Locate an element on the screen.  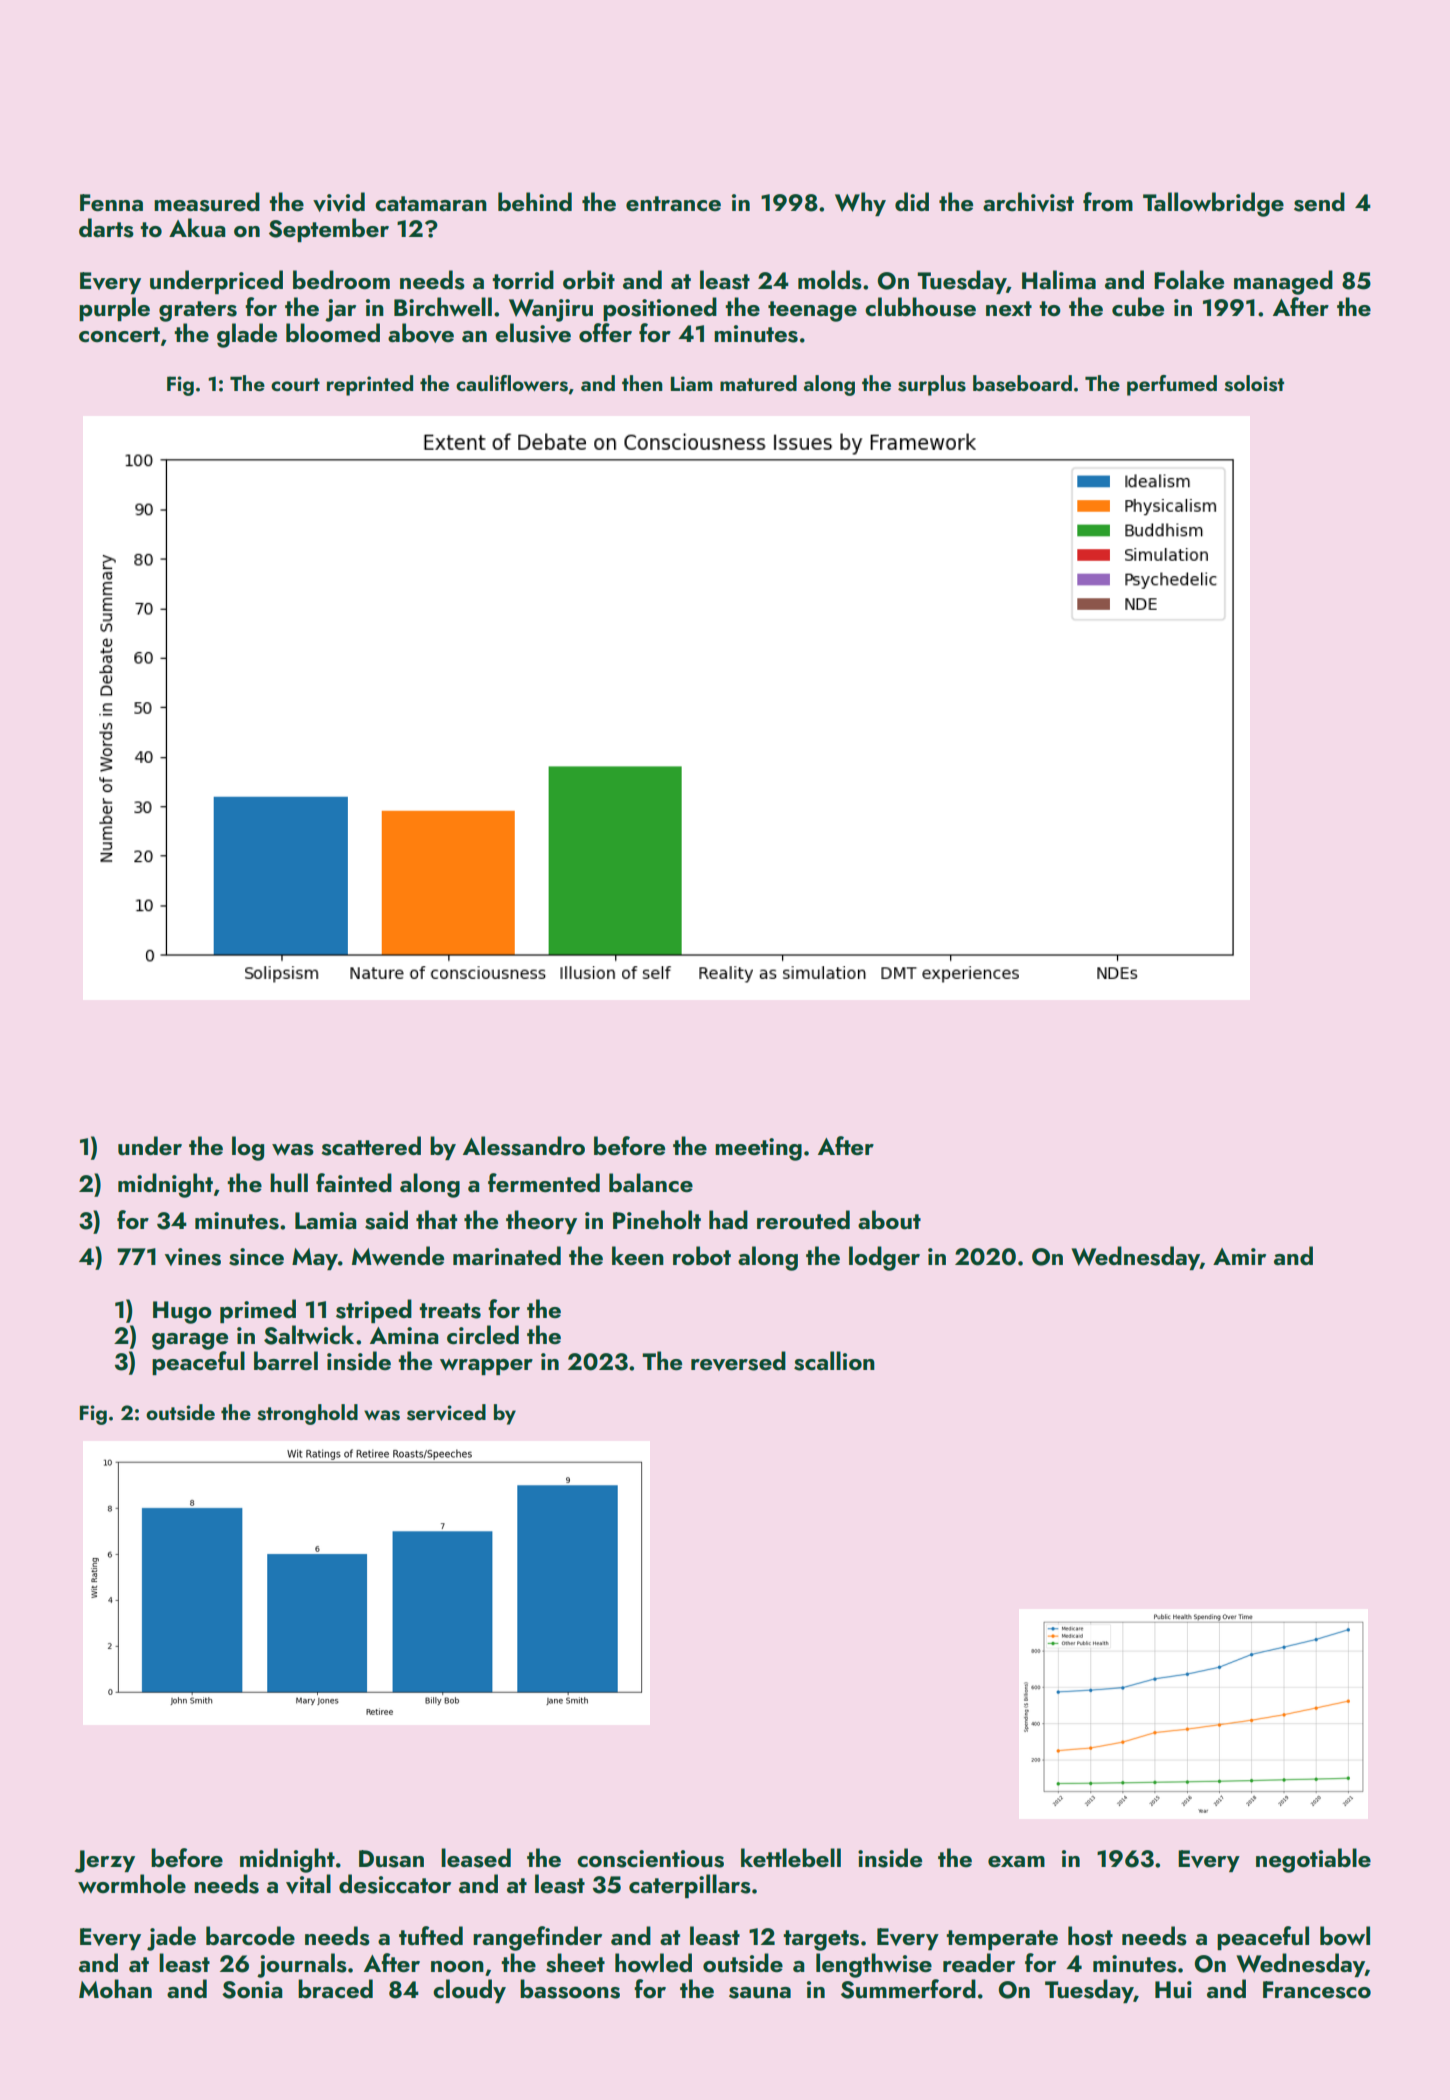
Why is located at coordinates (860, 204).
